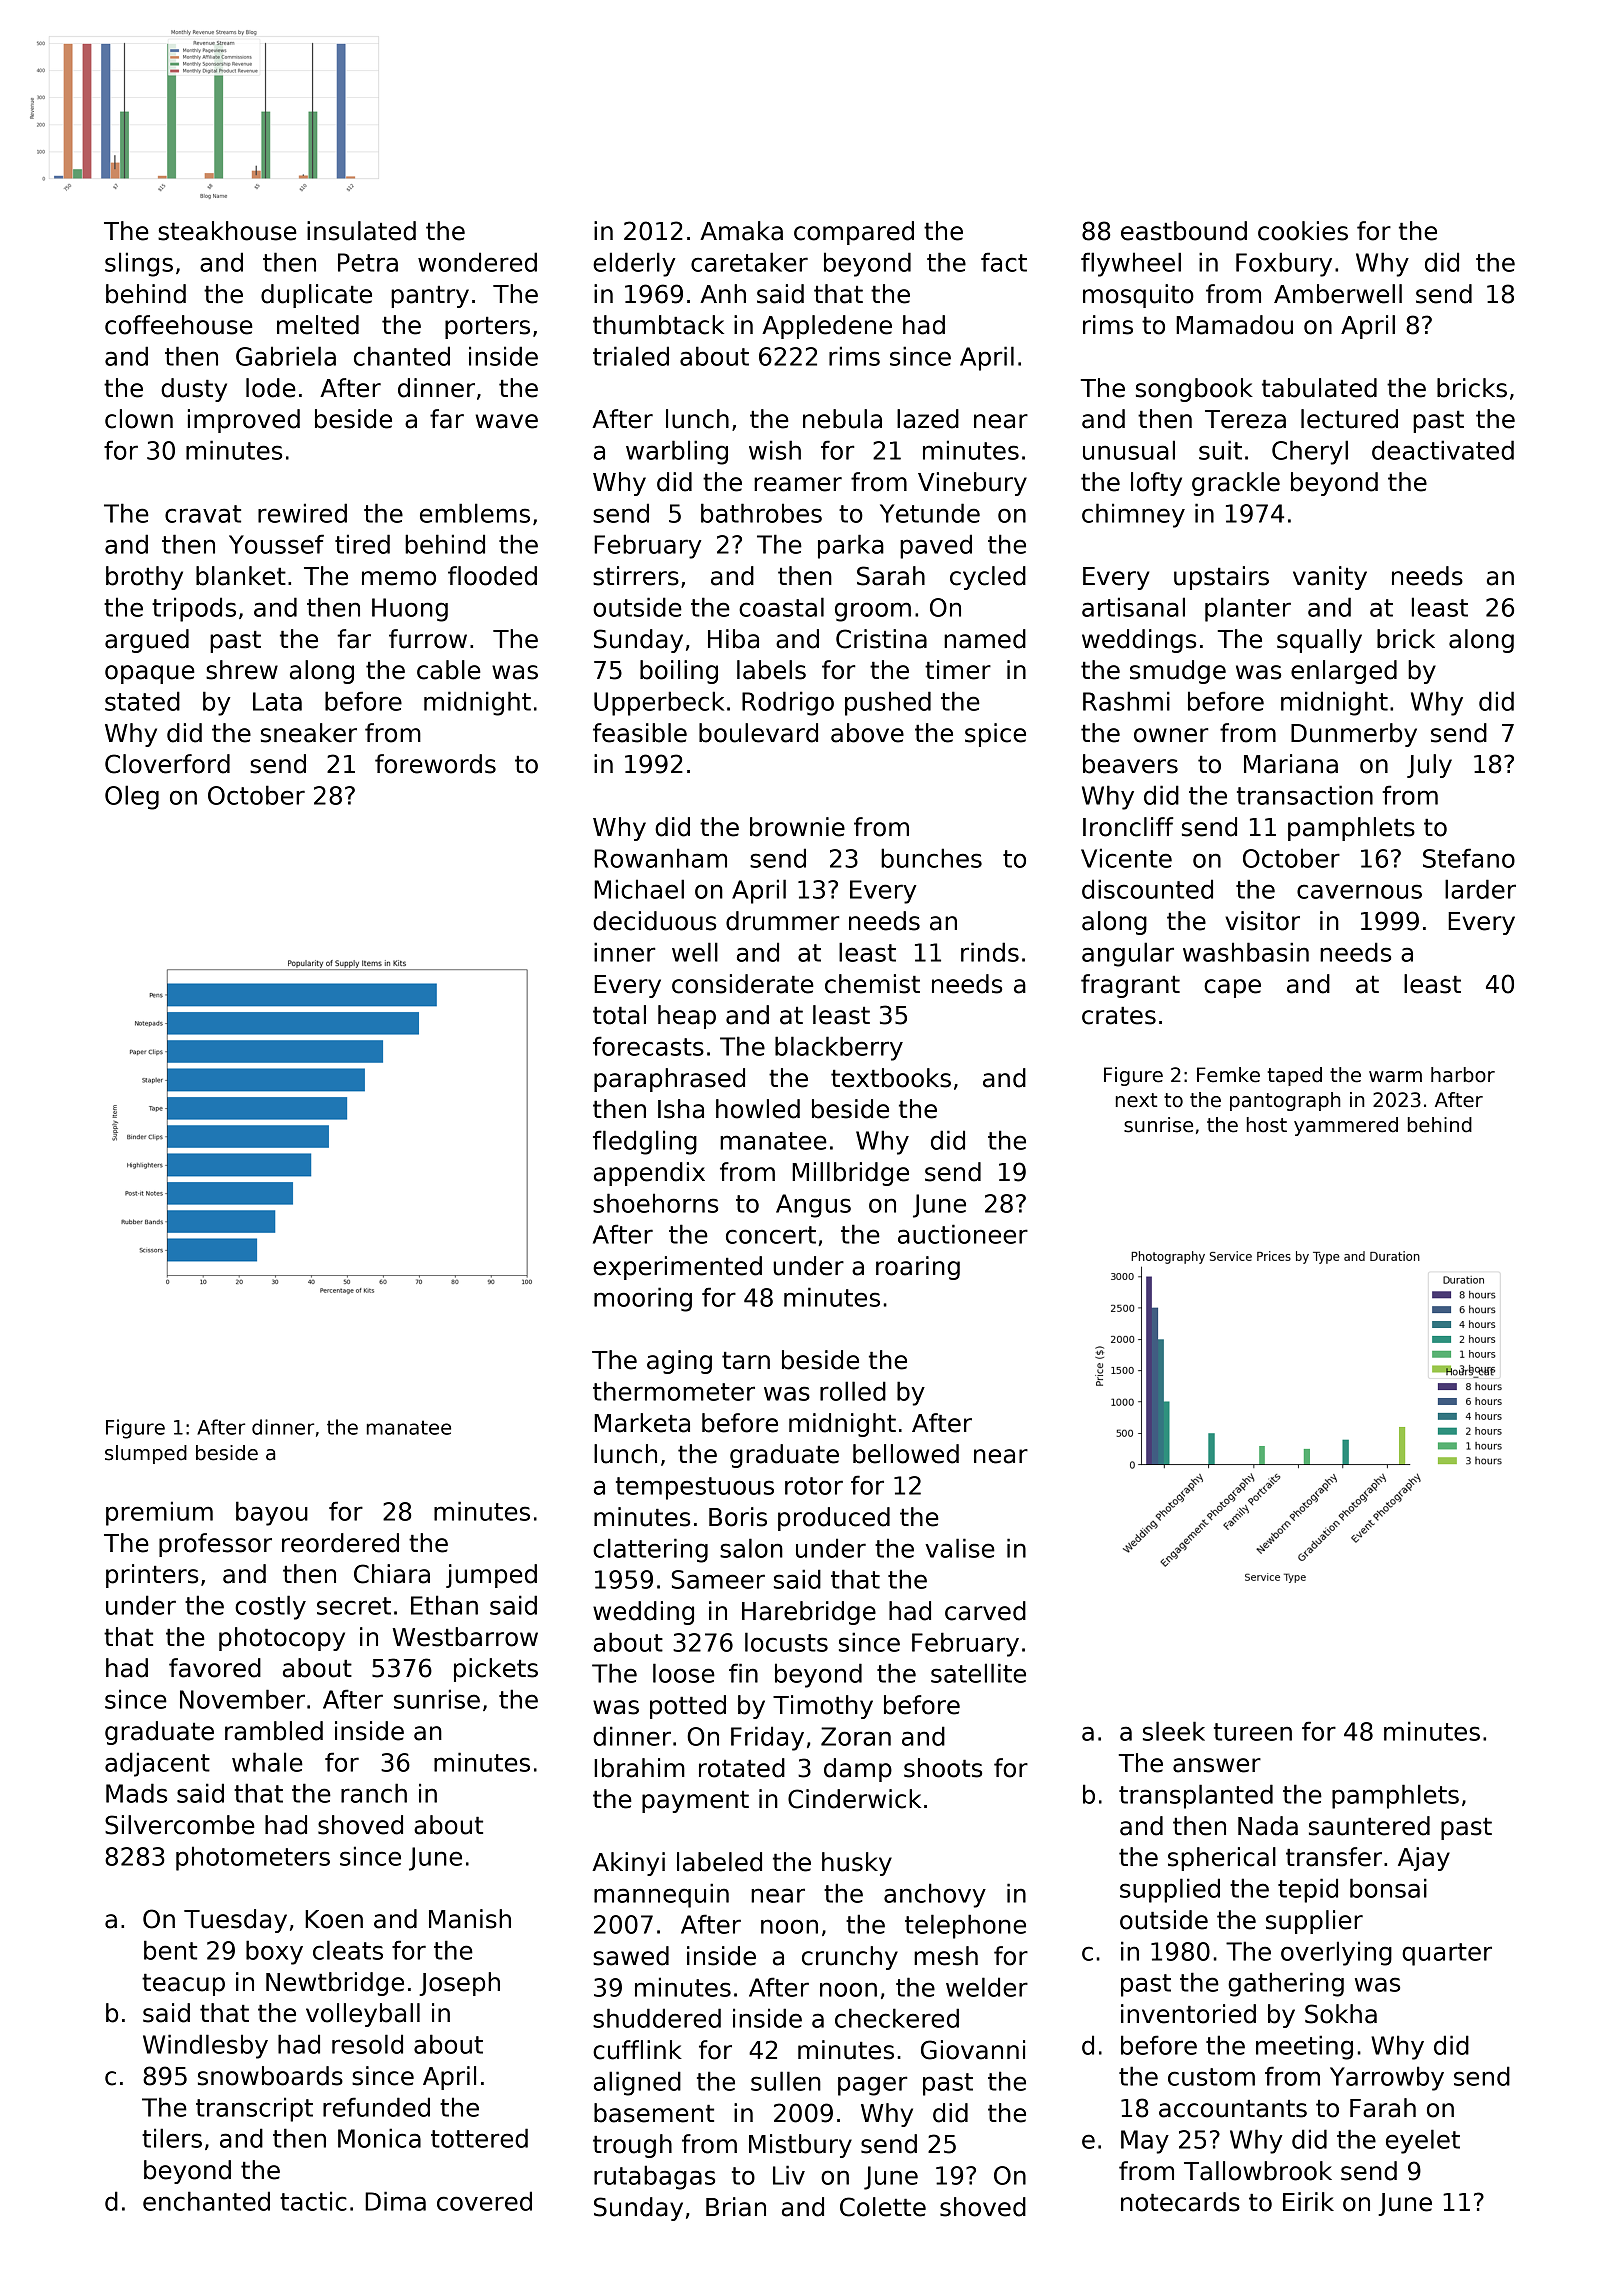 The image size is (1620, 2292). What do you see at coordinates (496, 1670) in the screenshot?
I see `pickets` at bounding box center [496, 1670].
